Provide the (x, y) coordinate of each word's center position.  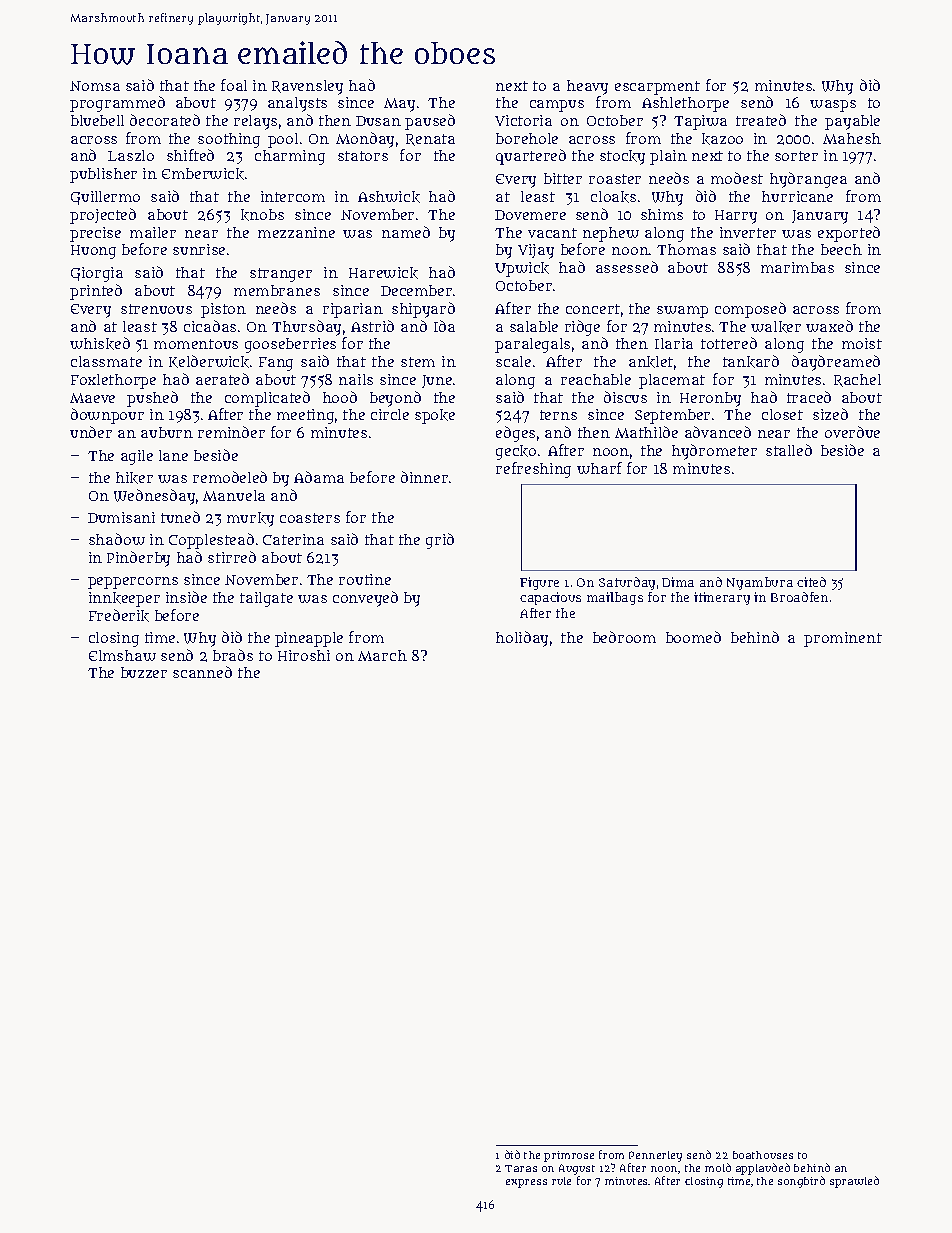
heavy (587, 87)
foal (234, 85)
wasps (833, 106)
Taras (521, 1168)
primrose (569, 1156)
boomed (693, 637)
